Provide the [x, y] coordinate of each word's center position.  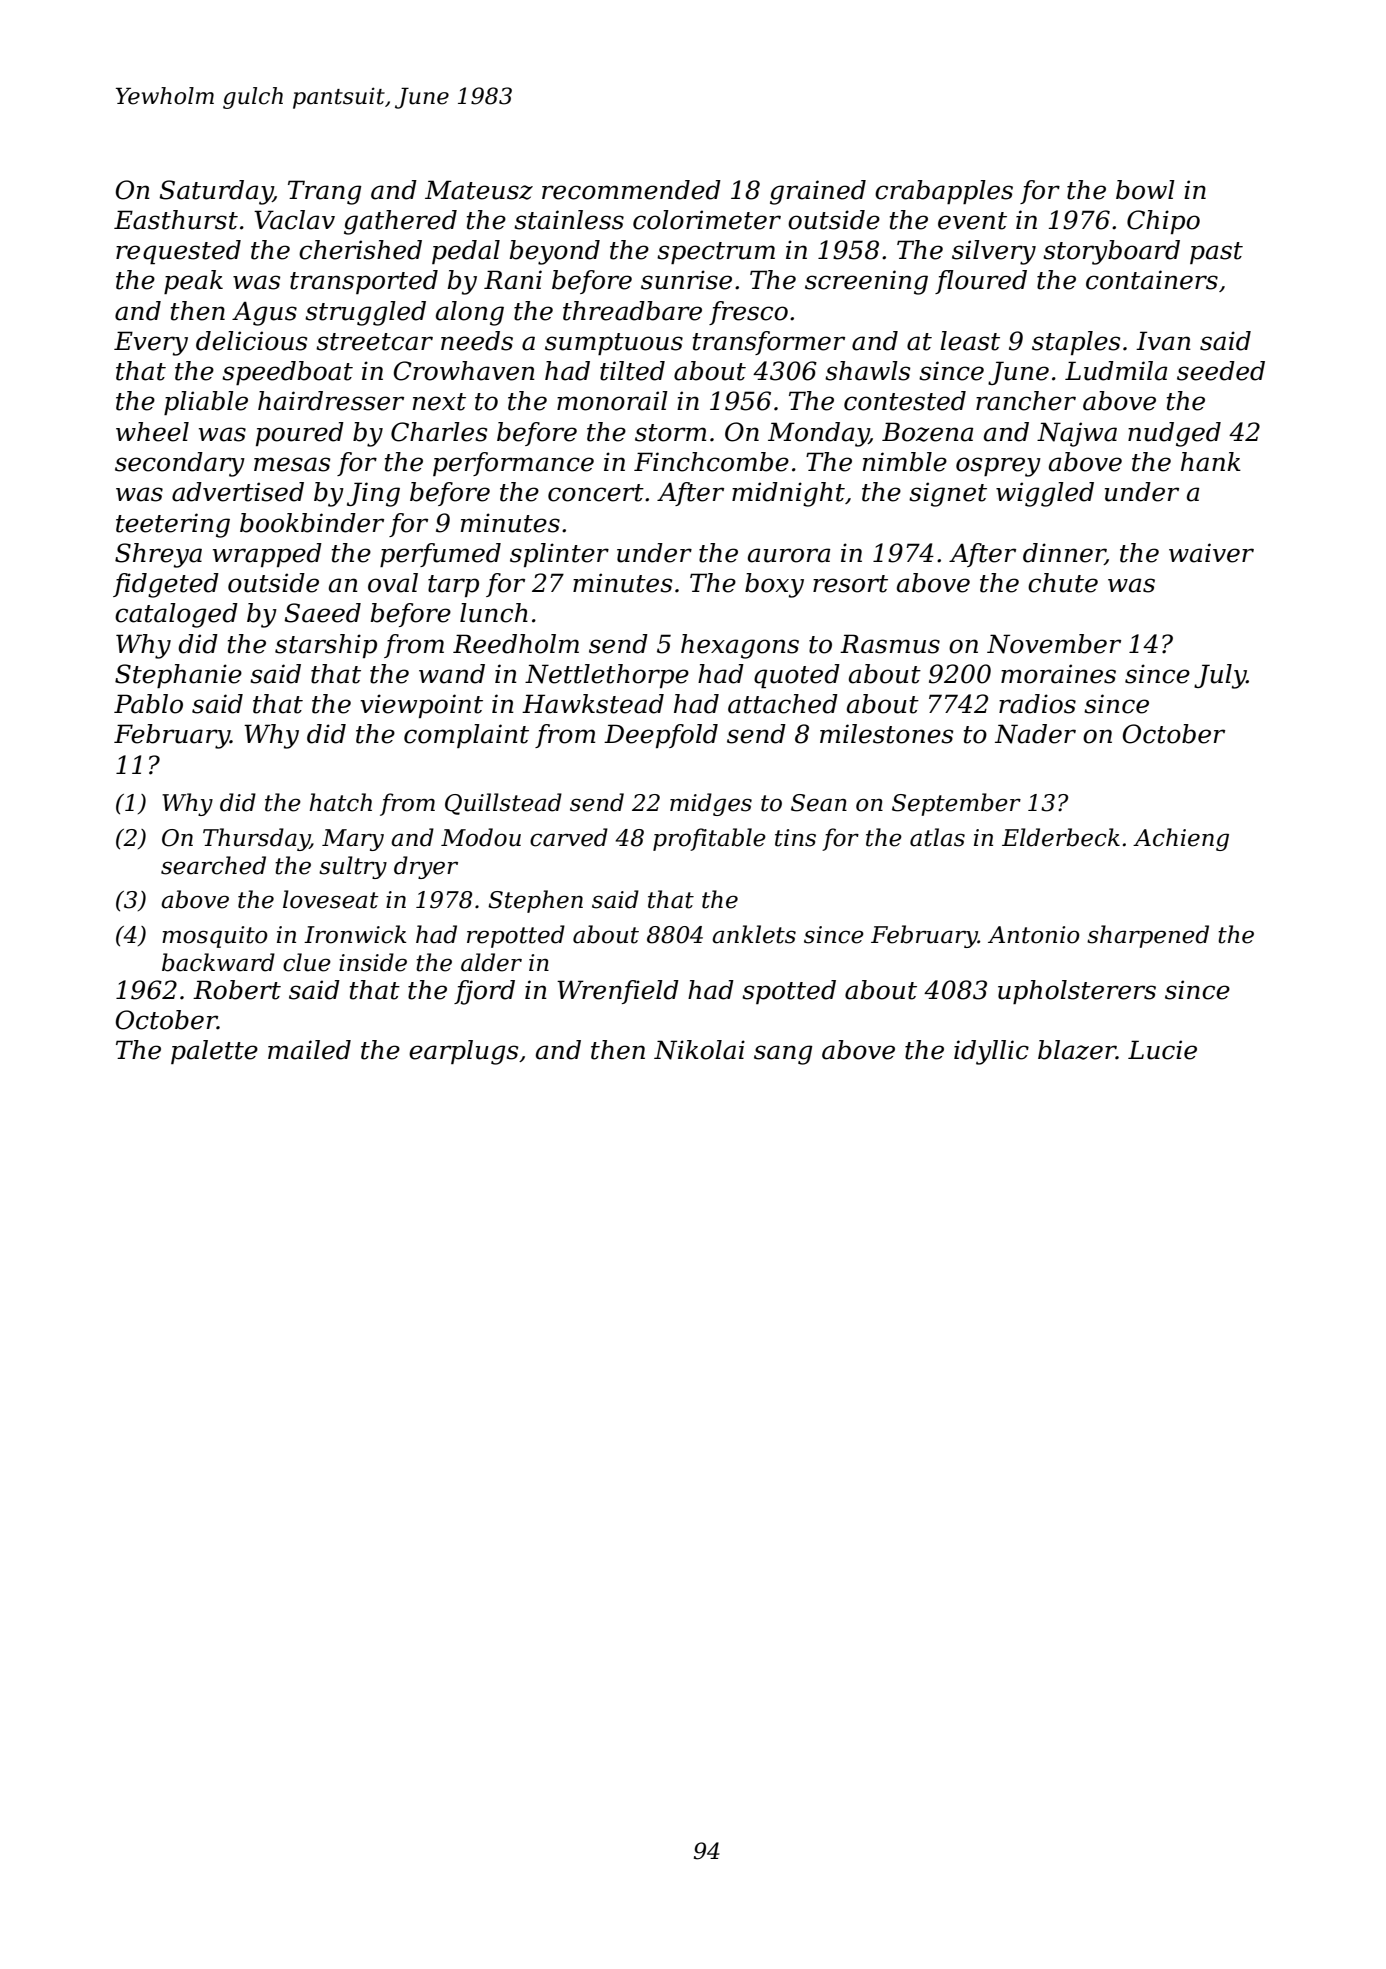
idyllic [991, 1052]
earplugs [463, 1052]
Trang [325, 192]
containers [1152, 280]
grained [818, 192]
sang [783, 1055]
